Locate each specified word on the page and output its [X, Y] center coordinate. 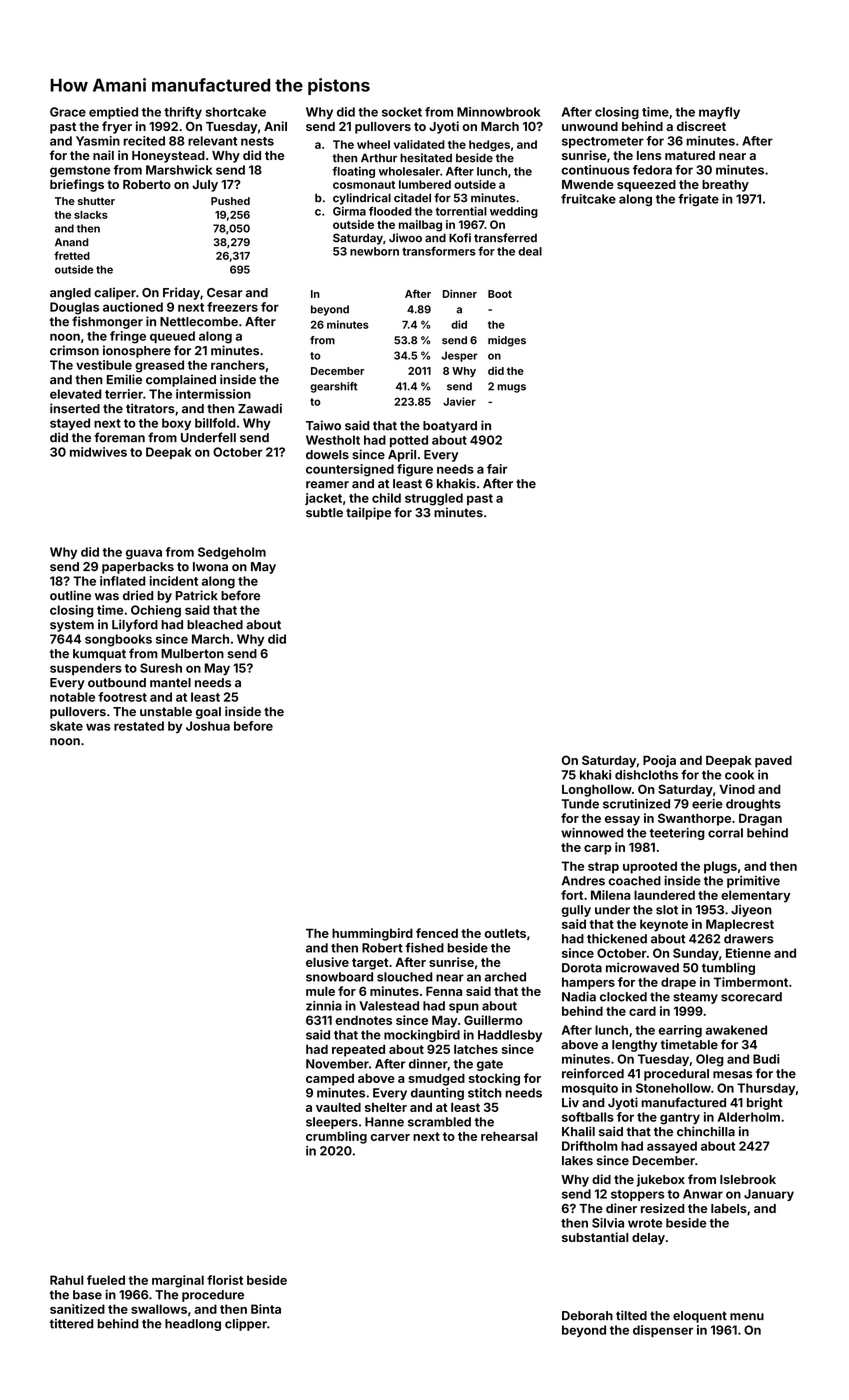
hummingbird [372, 934]
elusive [327, 962]
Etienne [748, 953]
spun [464, 1008]
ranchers [238, 365]
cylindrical [362, 199]
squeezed [646, 186]
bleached [215, 625]
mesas [732, 1075]
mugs [511, 388]
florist [225, 1280]
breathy [725, 186]
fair [497, 469]
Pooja [659, 761]
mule [320, 991]
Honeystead [168, 157]
